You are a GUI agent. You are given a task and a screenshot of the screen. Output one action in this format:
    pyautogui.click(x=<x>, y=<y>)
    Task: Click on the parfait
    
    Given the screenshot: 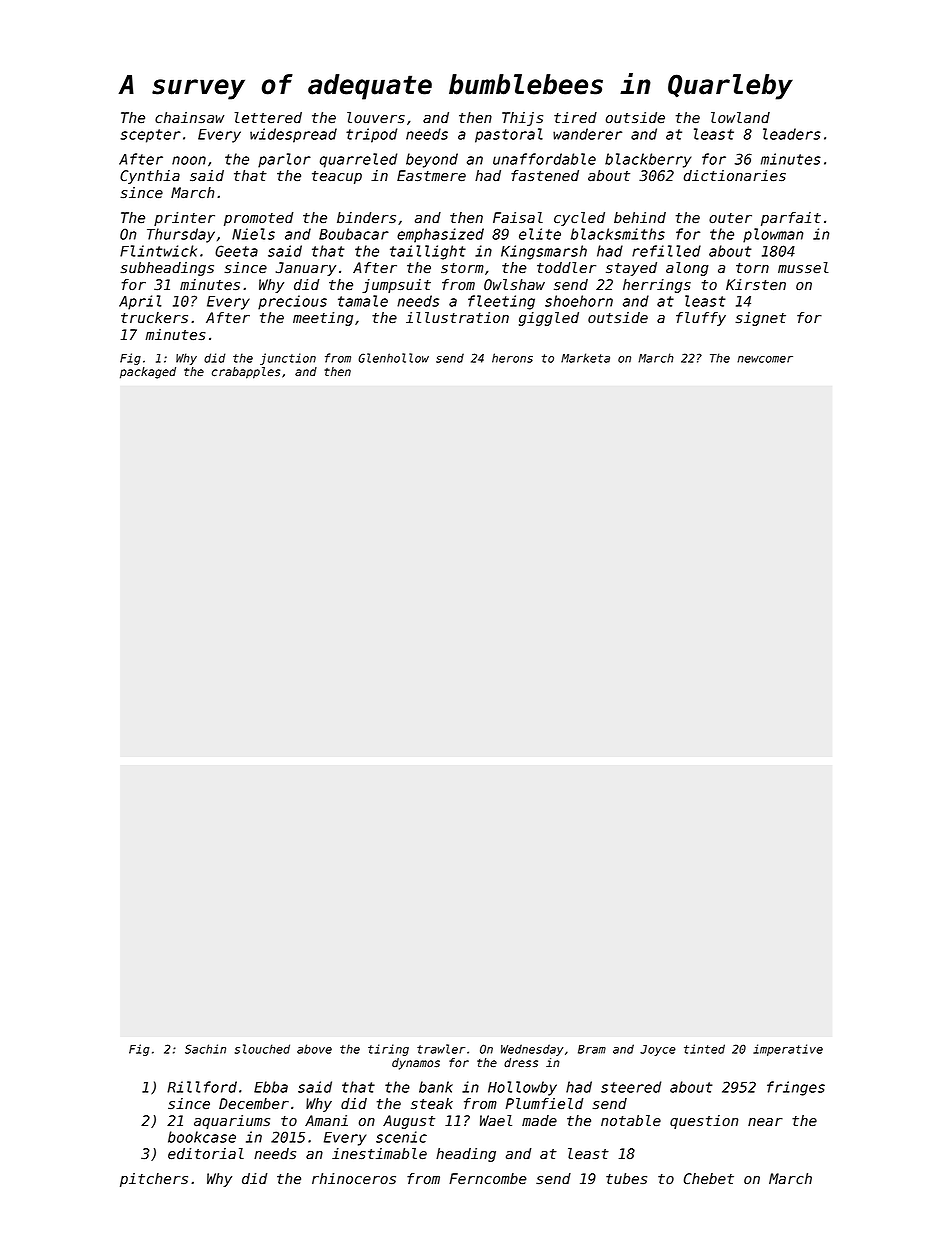 What is the action you would take?
    pyautogui.click(x=791, y=219)
